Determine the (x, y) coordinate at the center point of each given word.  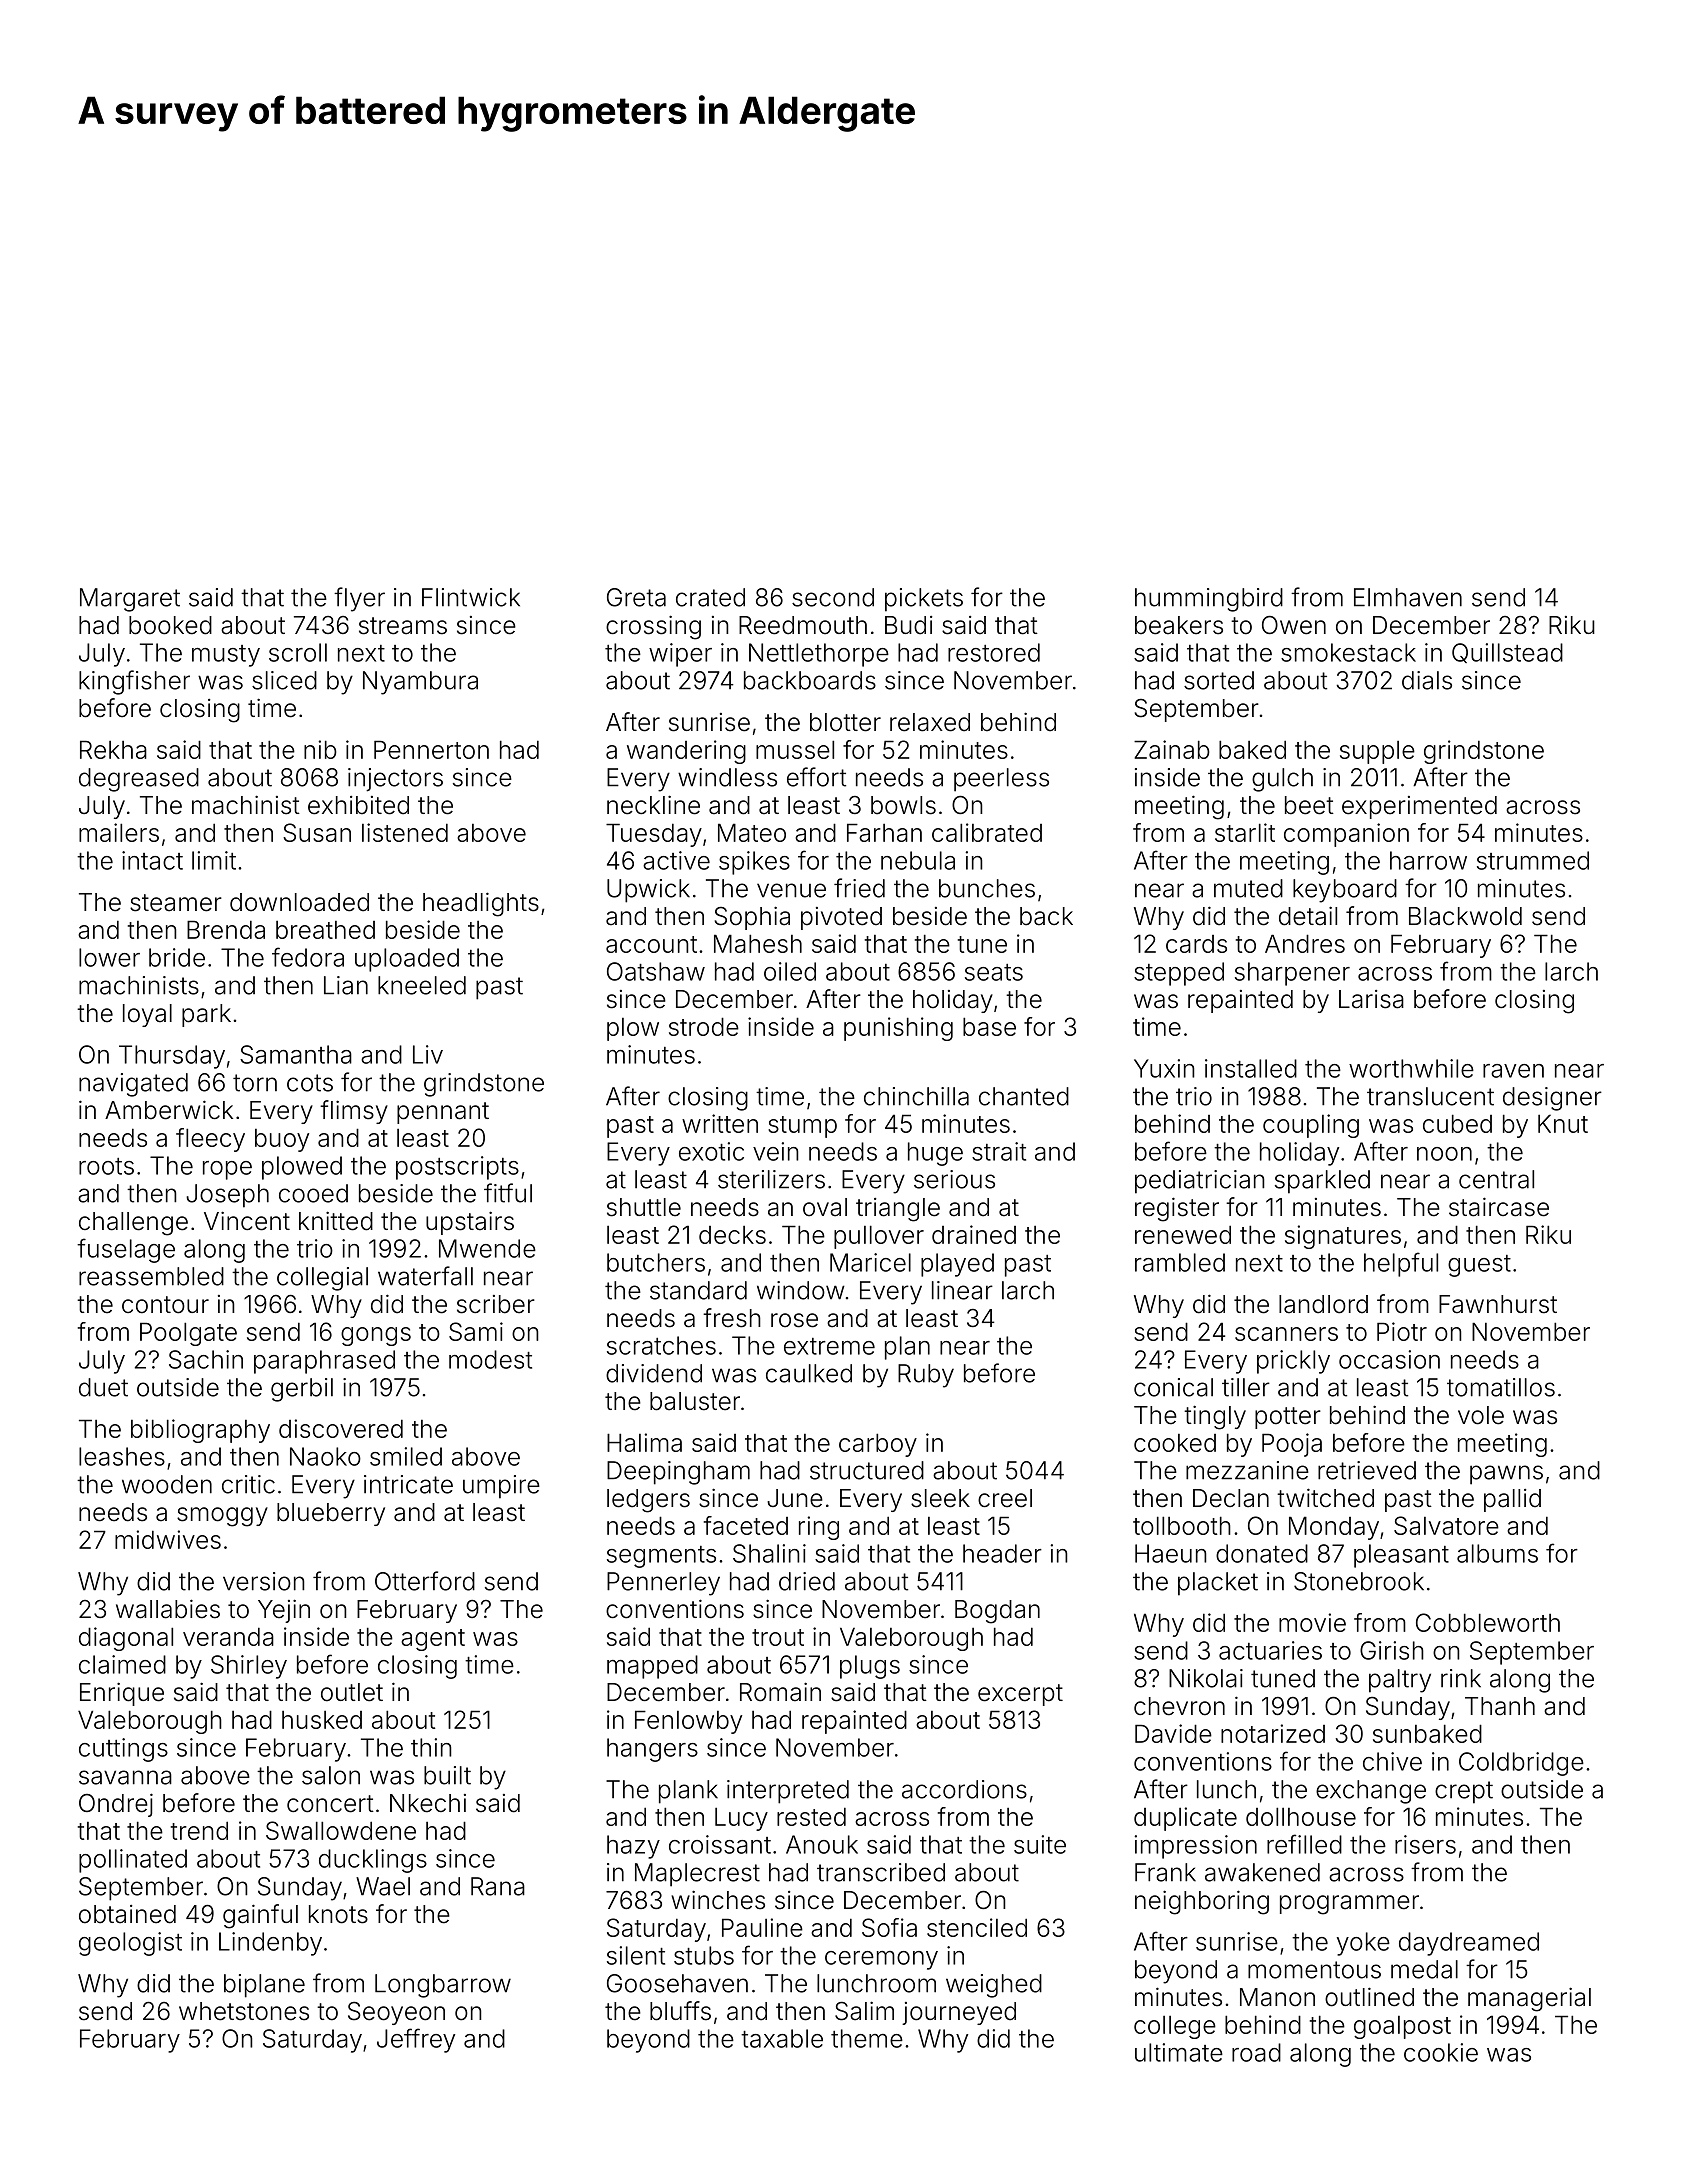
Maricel (870, 1262)
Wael (383, 1886)
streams (403, 626)
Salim (864, 2011)
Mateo (752, 832)
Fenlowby (688, 1722)
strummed (1533, 860)
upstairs (470, 1223)
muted (1248, 888)
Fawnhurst (1498, 1304)
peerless (1001, 780)
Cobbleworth (1488, 1622)
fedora (308, 957)
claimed (122, 1664)
